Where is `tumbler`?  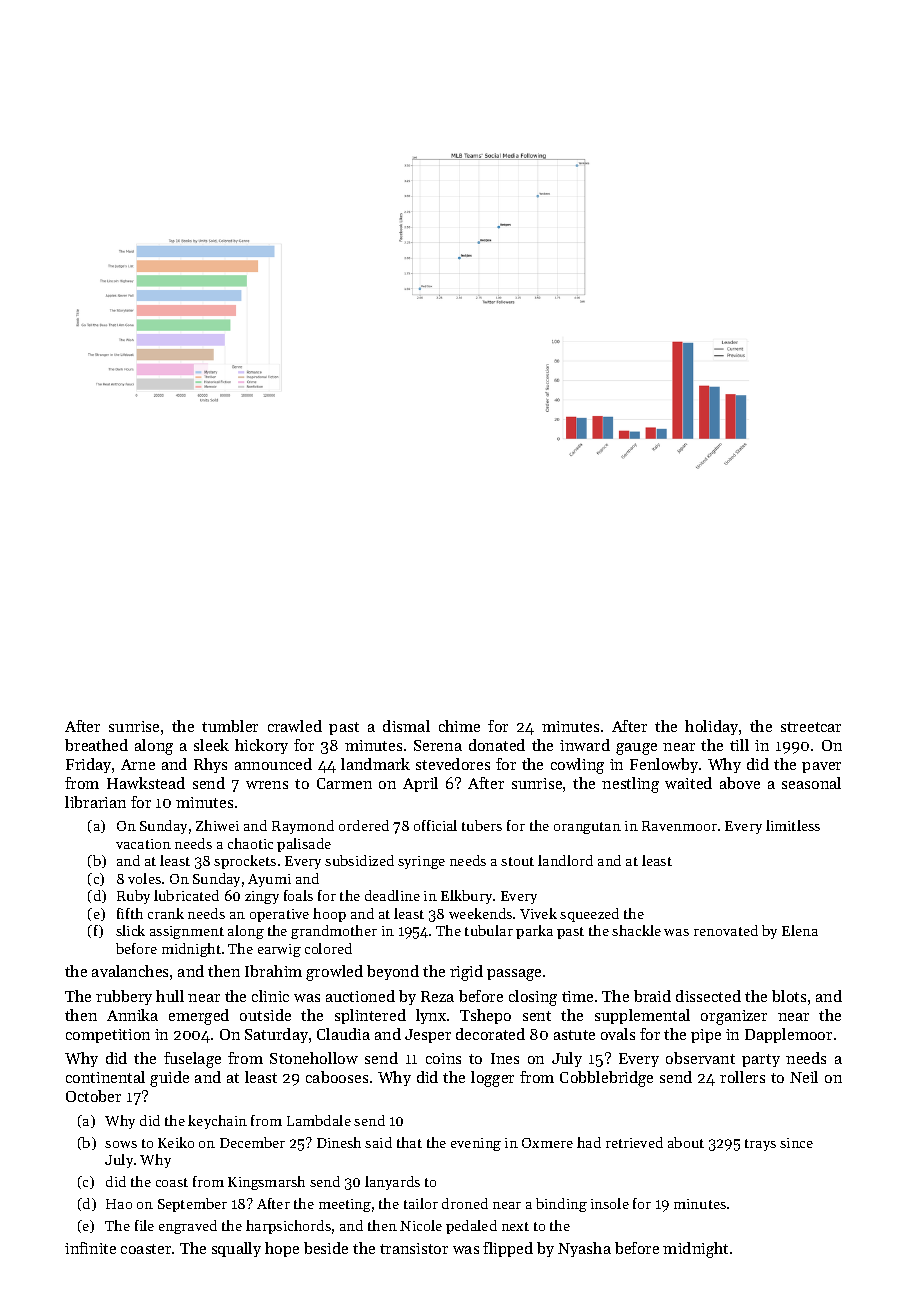
tumbler is located at coordinates (230, 726).
